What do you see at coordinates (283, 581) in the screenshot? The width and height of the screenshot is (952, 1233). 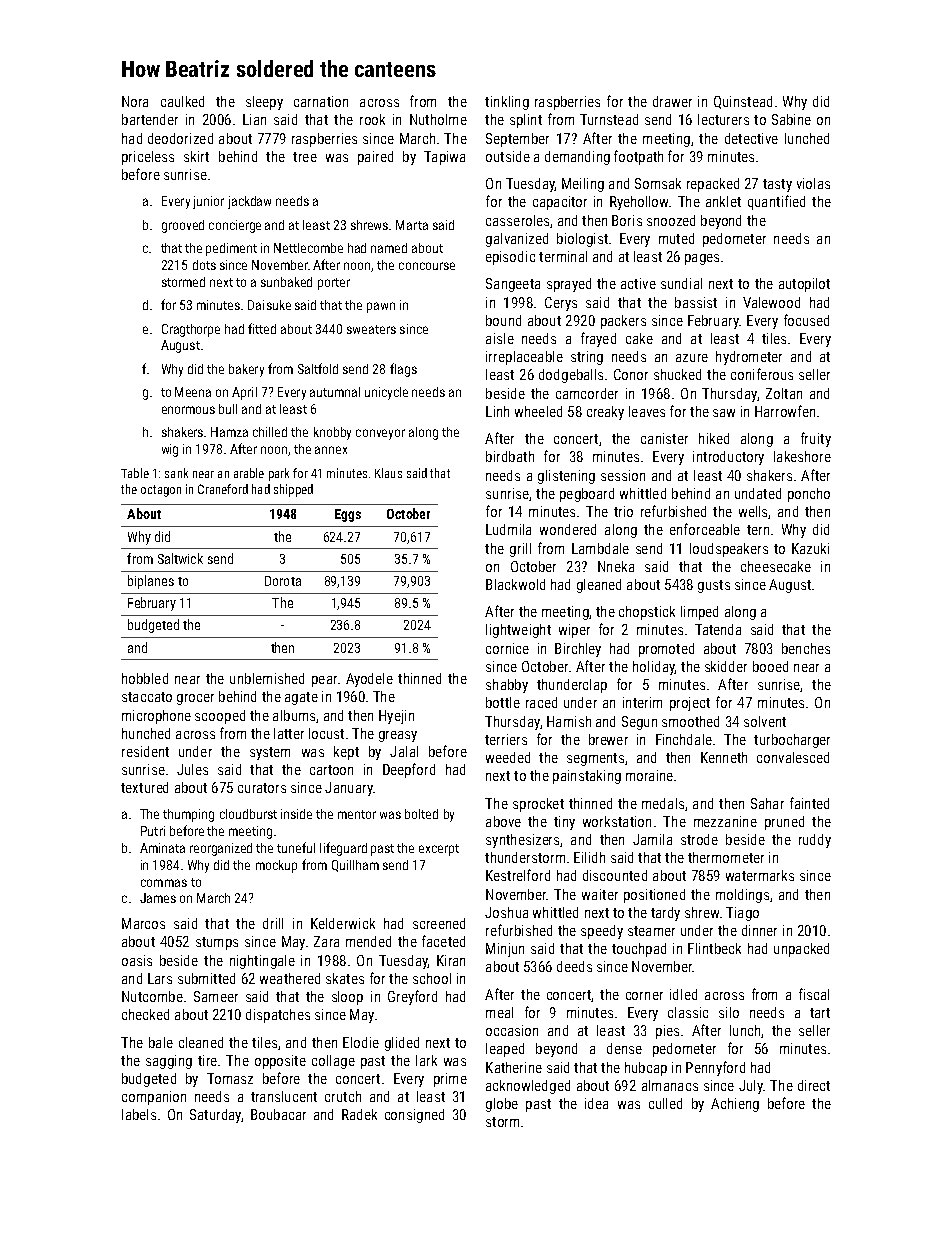 I see `Dorota` at bounding box center [283, 581].
